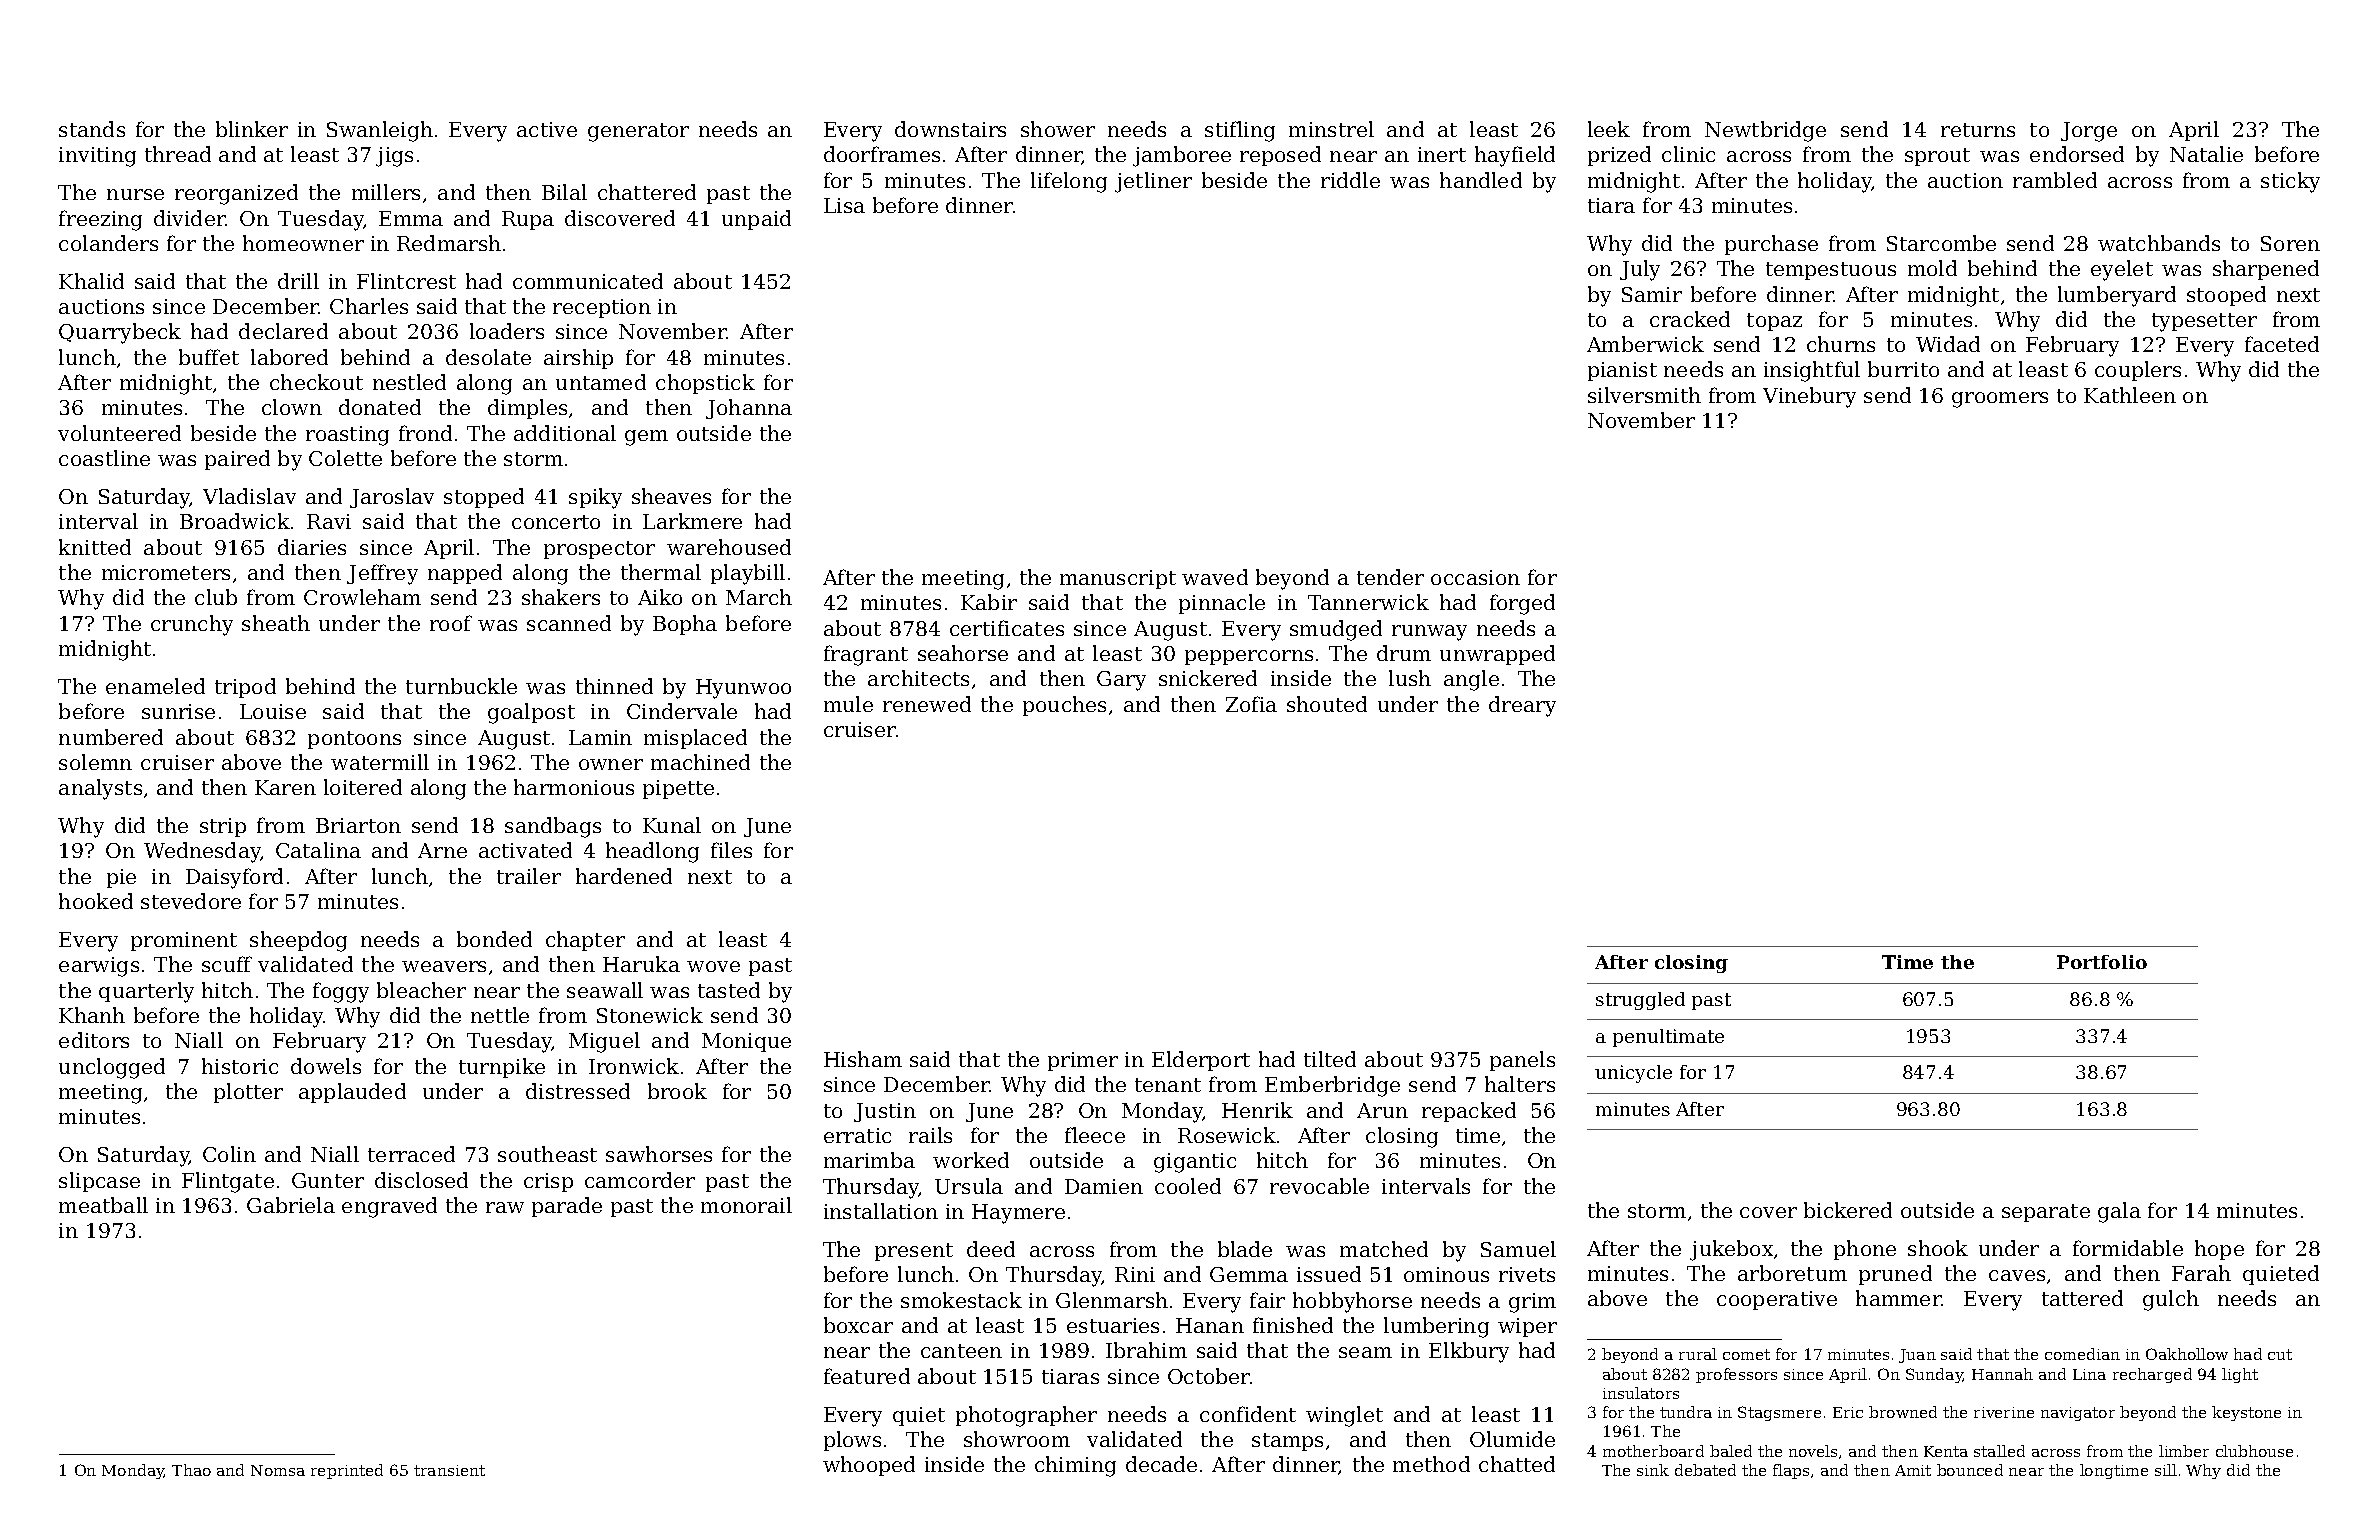 This screenshot has height=1540, width=2380. I want to click on Portfolio, so click(2102, 962).
